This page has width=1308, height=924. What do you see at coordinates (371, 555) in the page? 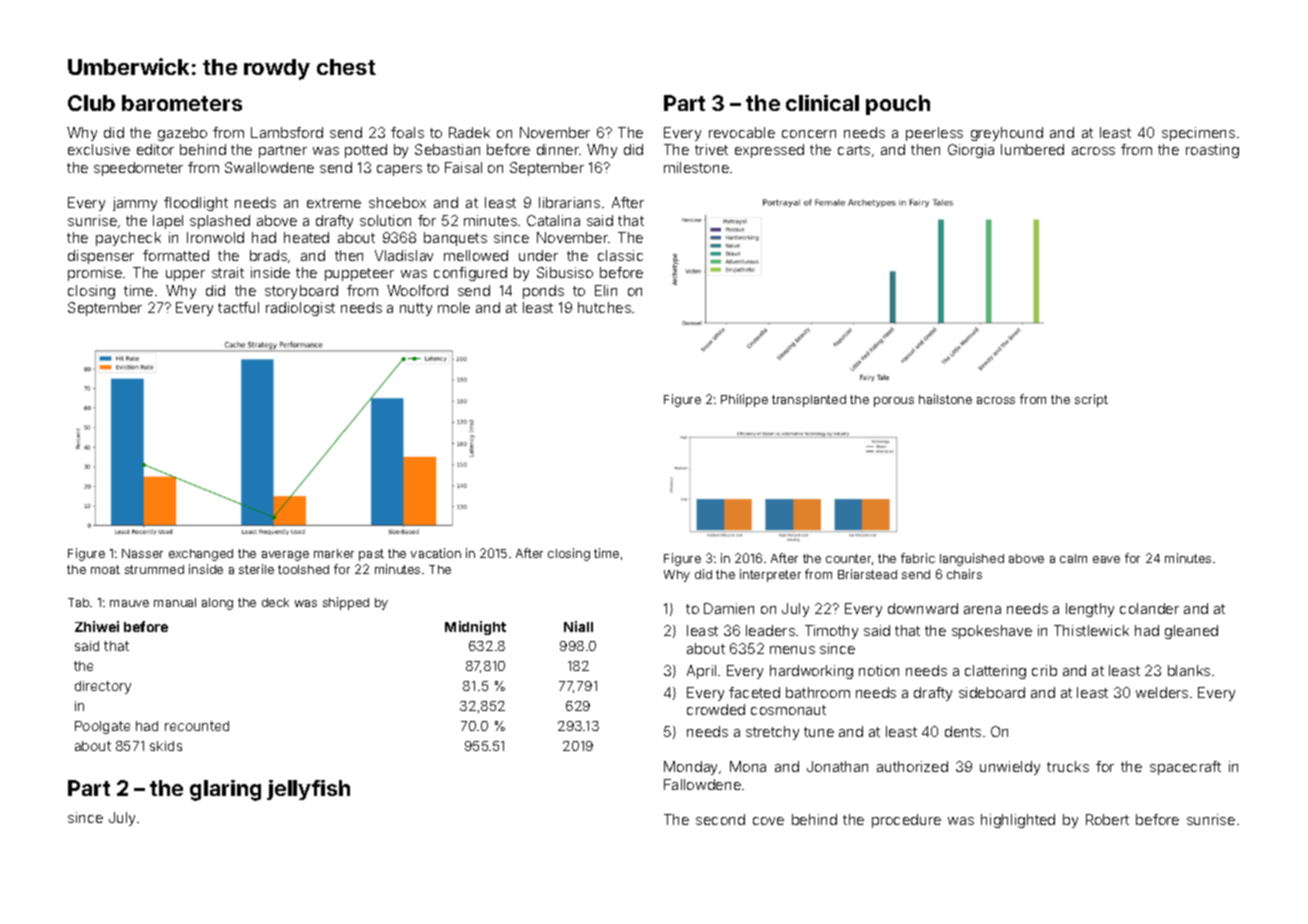
I see `past` at bounding box center [371, 555].
